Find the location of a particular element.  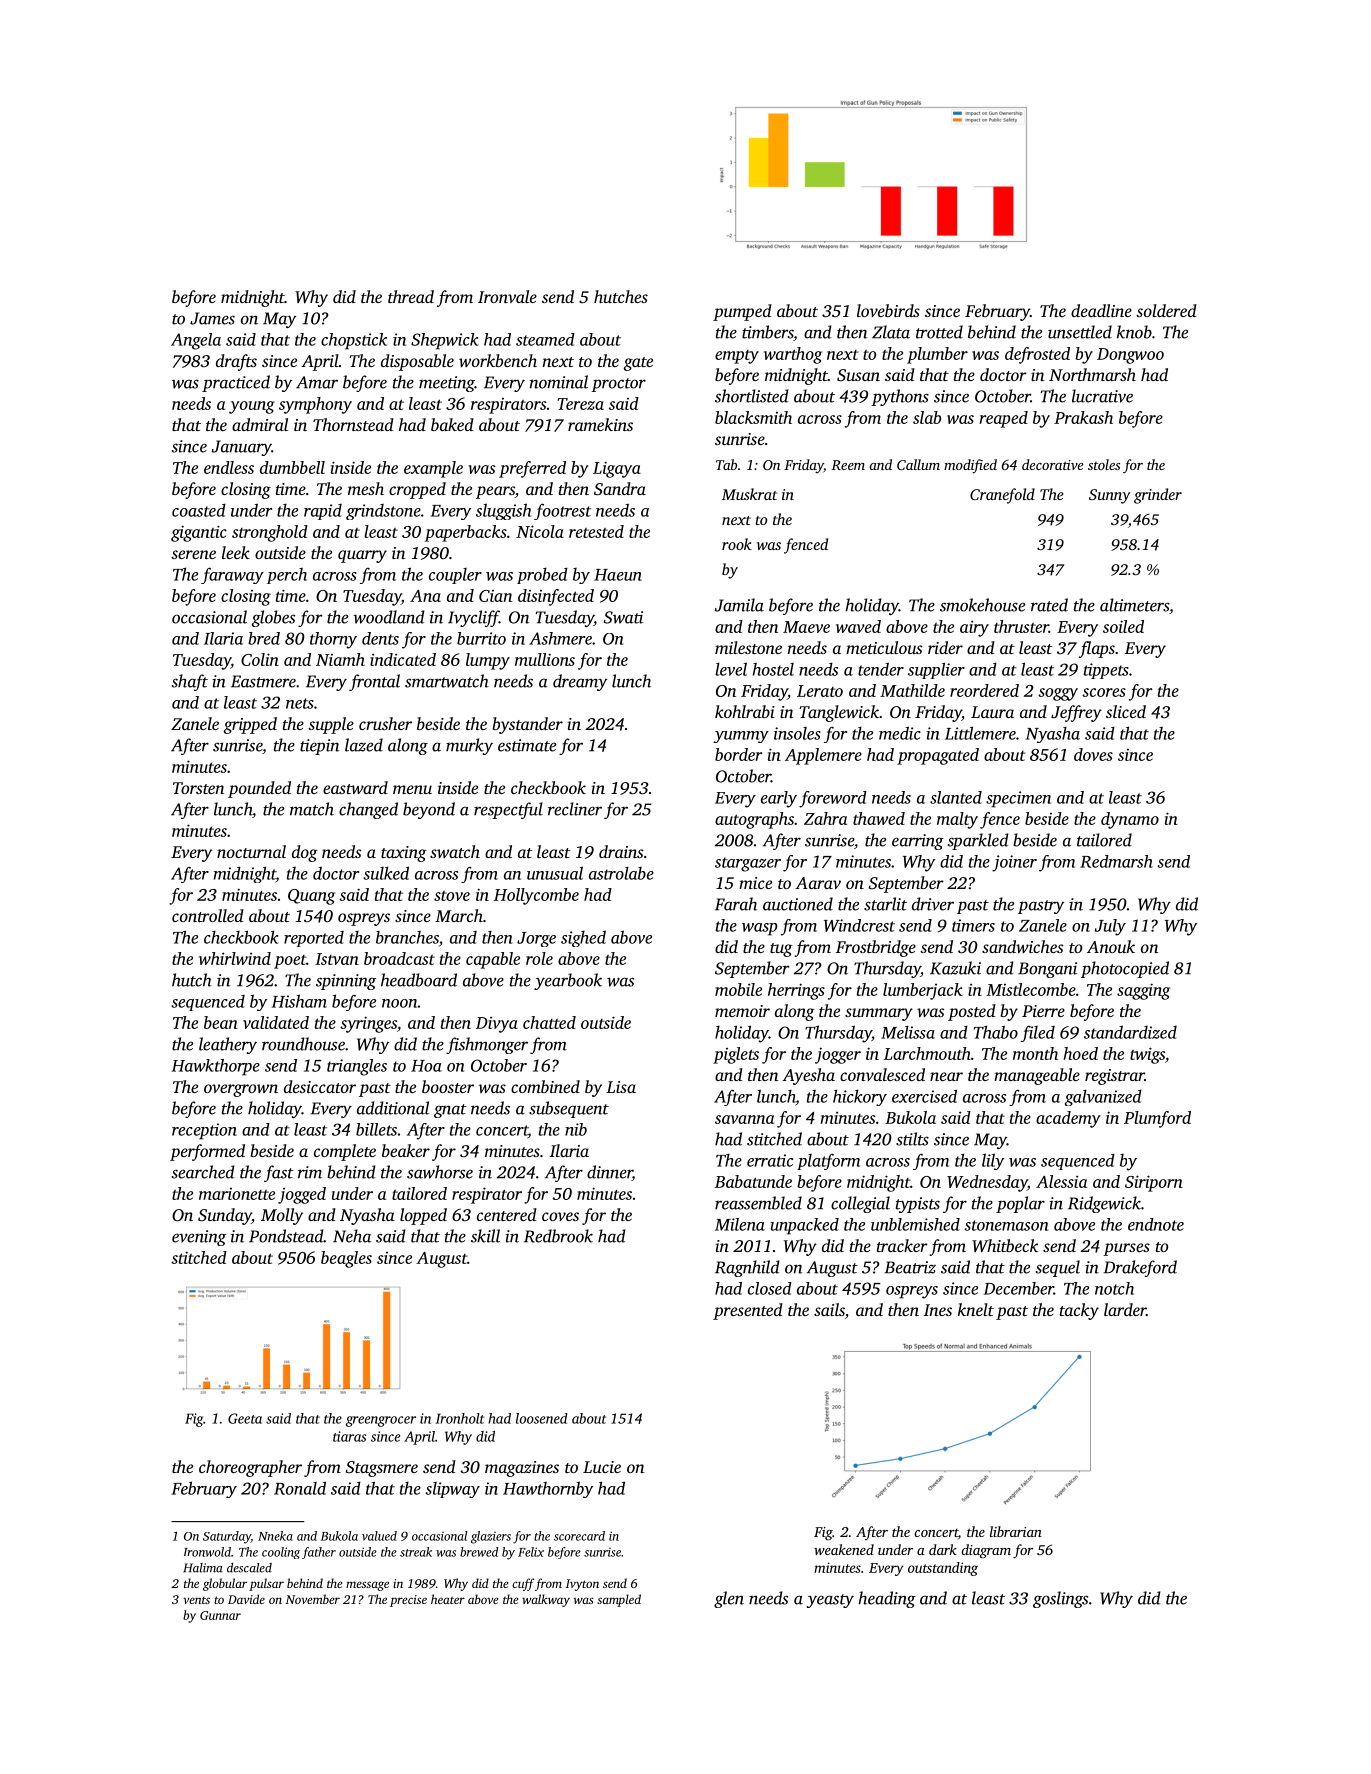

Ironwold is located at coordinates (207, 1552).
